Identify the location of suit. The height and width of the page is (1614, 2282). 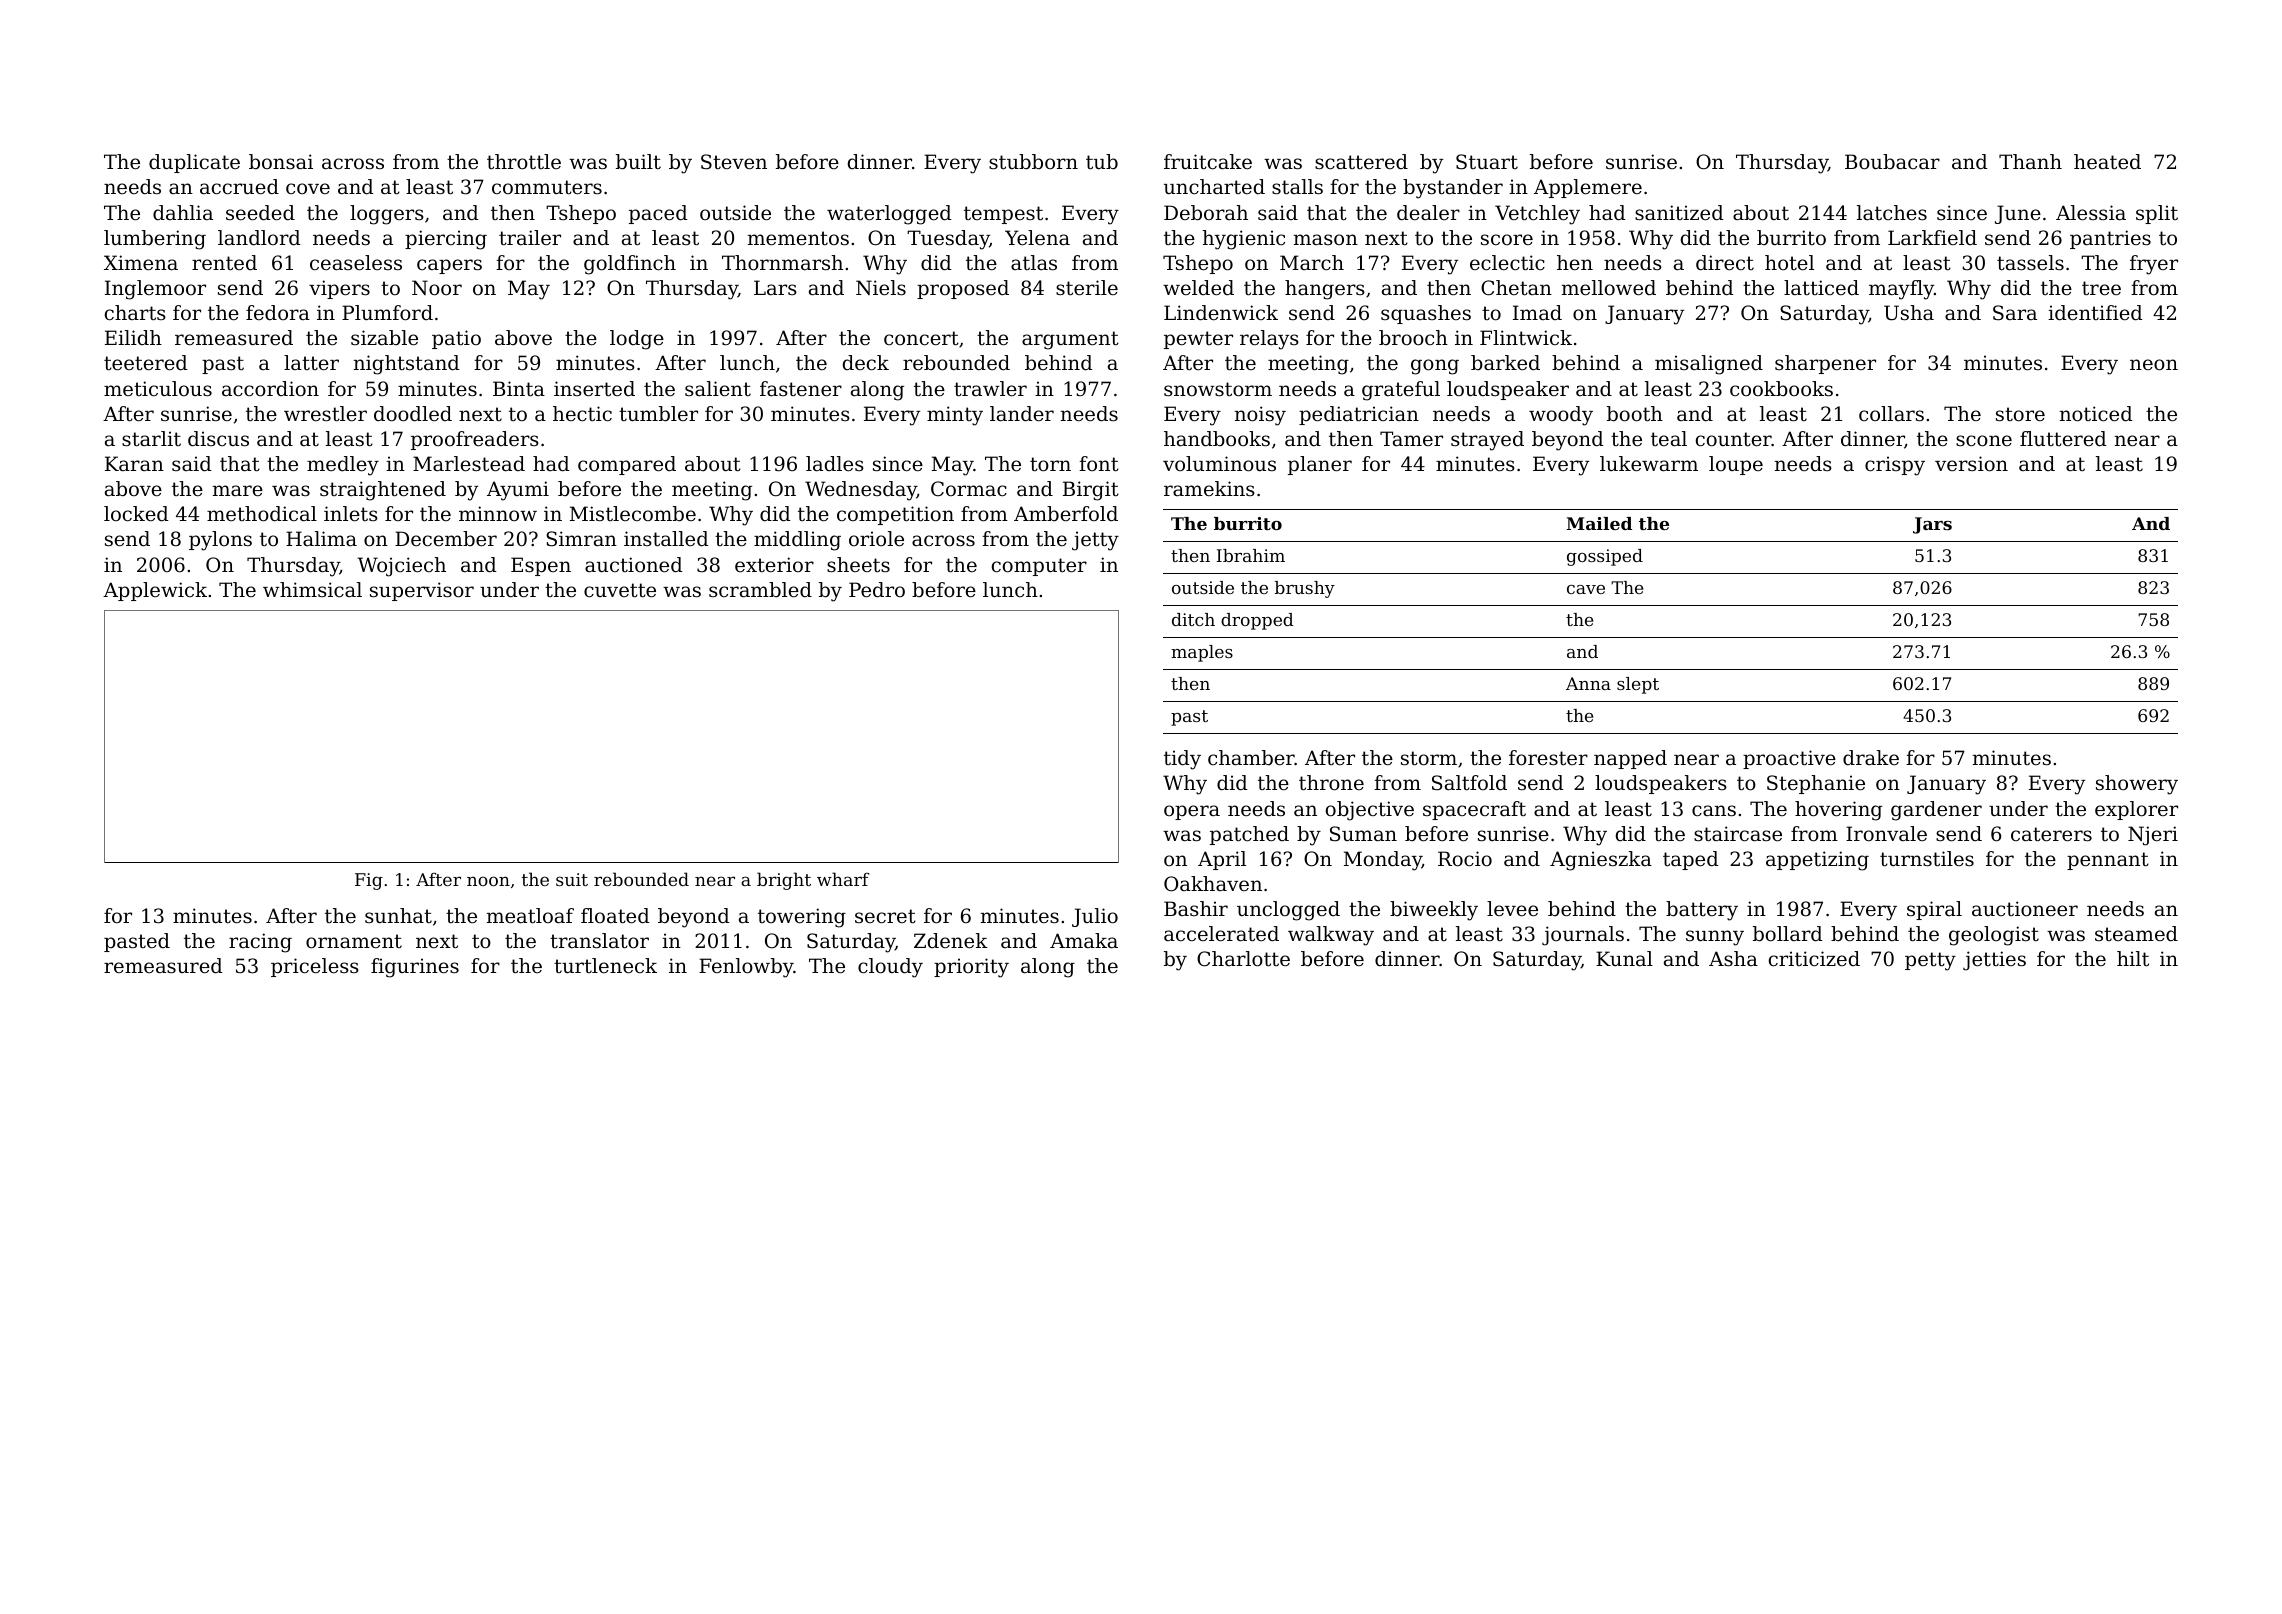
(572, 879).
